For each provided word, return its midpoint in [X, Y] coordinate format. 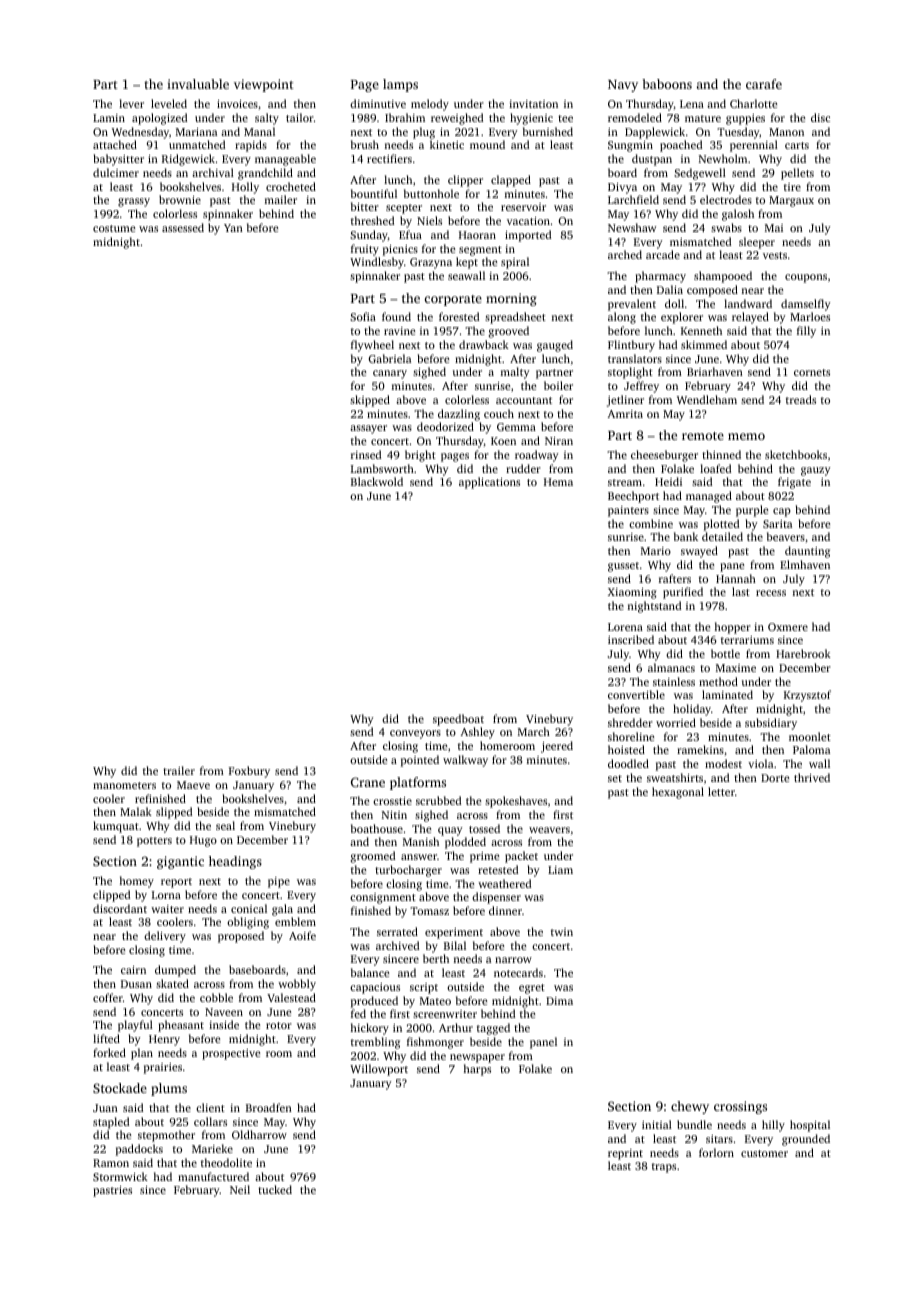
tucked [275, 1189]
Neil [240, 1189]
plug [424, 133]
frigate [794, 483]
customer [764, 1153]
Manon [786, 132]
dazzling [459, 415]
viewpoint [264, 85]
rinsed [366, 454]
